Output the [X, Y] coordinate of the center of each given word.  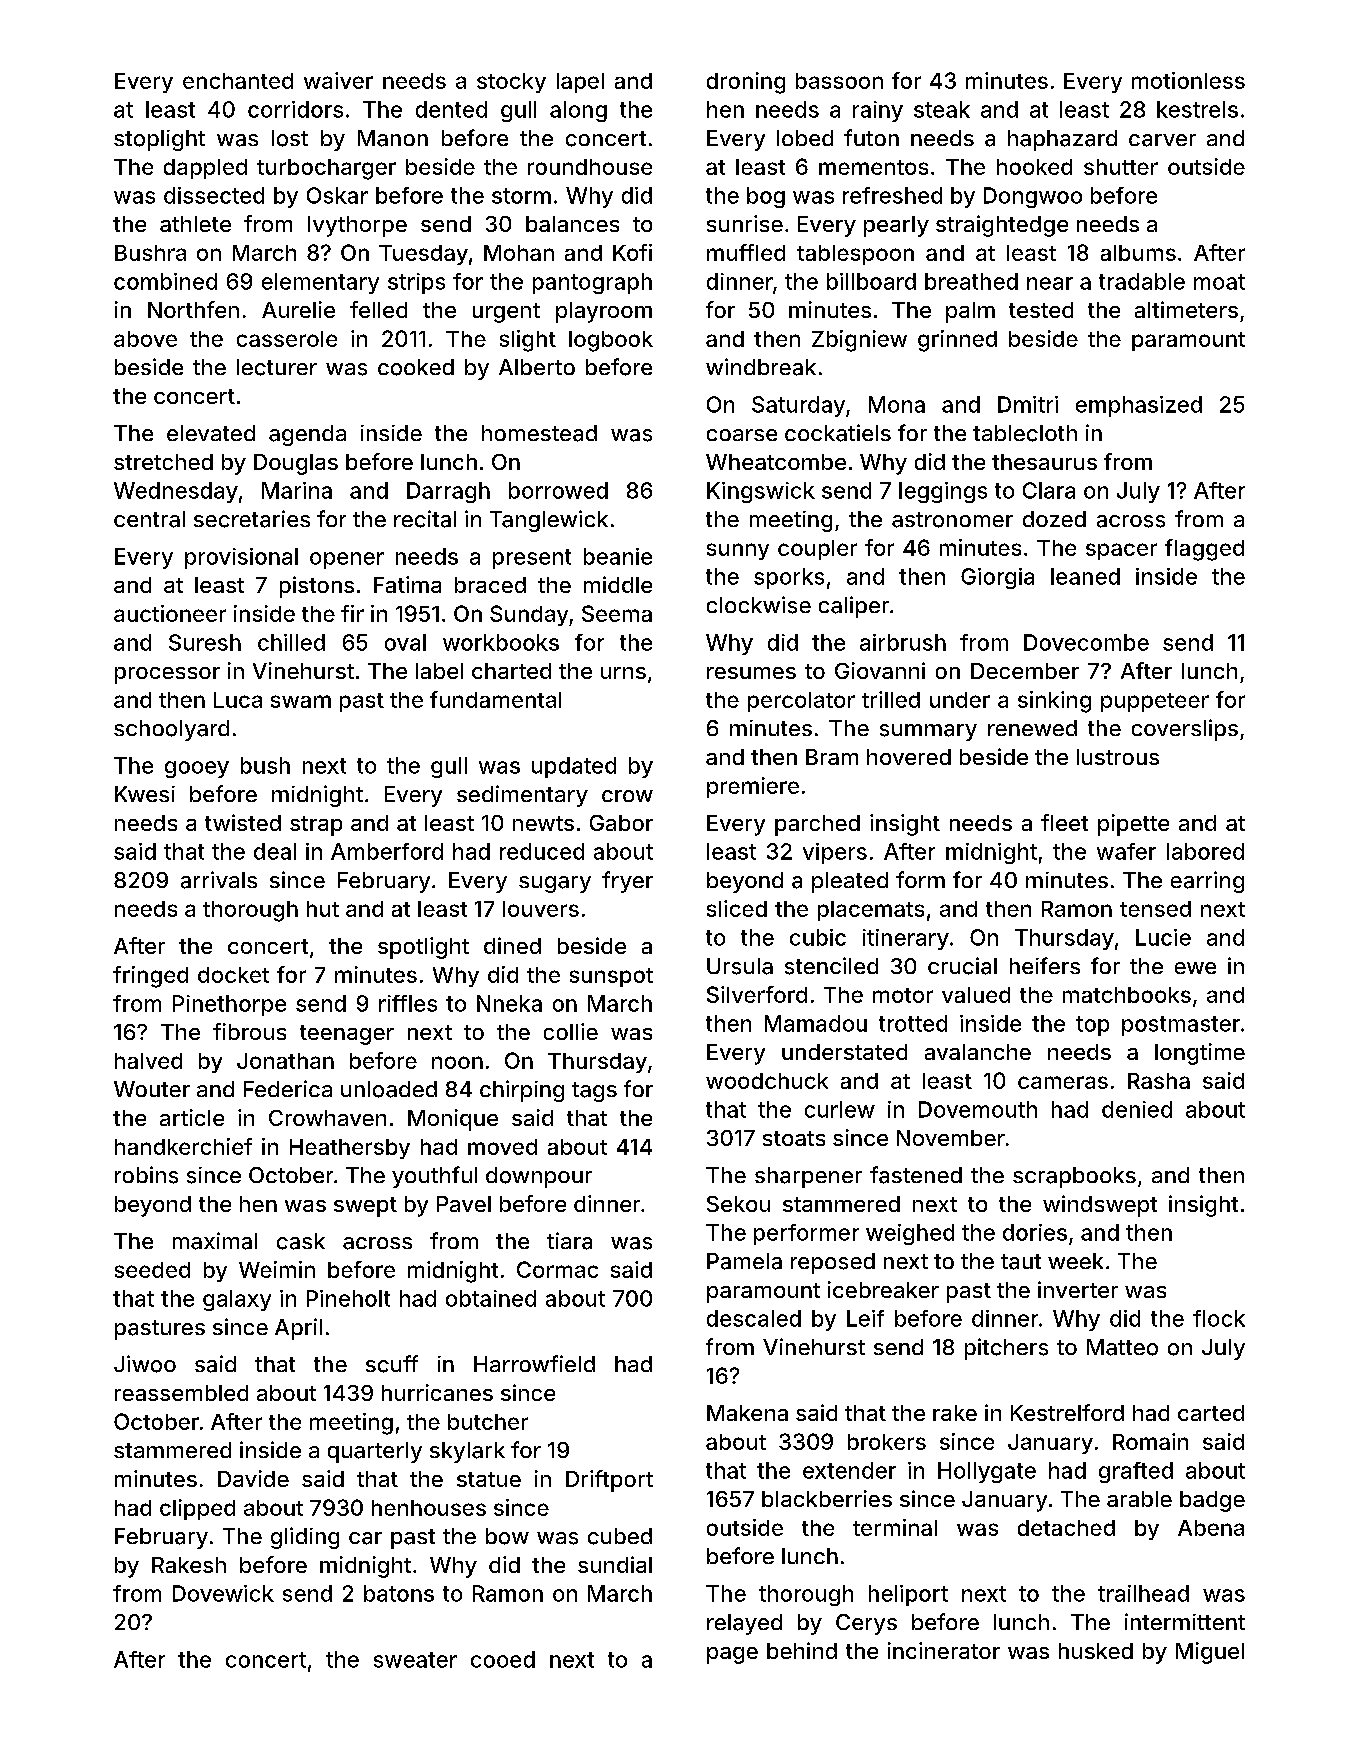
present [532, 559]
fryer [627, 882]
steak [942, 109]
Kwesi [145, 794]
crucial [962, 966]
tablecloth [1025, 433]
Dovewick [223, 1593]
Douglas [296, 464]
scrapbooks [1074, 1177]
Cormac [557, 1269]
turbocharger [326, 169]
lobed [805, 138]
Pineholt [348, 1298]
